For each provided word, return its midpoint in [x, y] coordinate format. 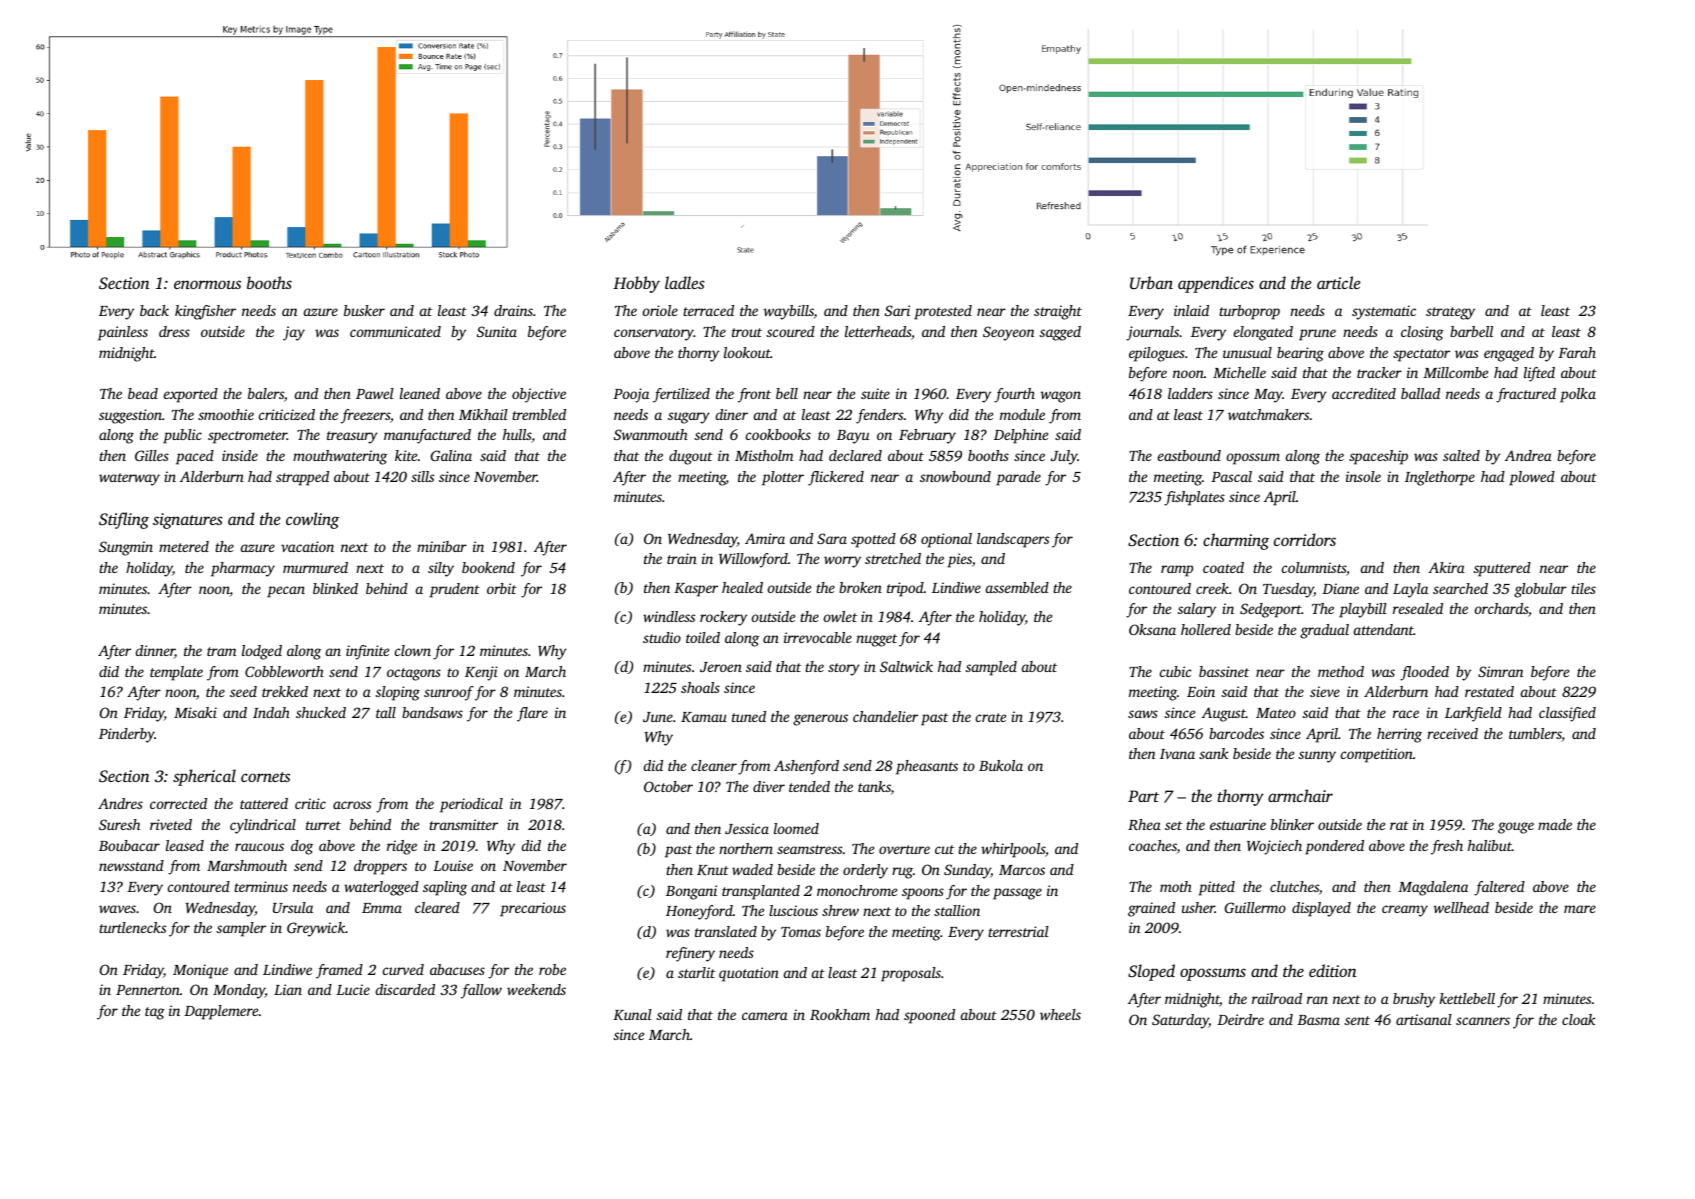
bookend [488, 567]
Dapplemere [221, 1012]
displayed [1321, 909]
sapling [445, 888]
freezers [365, 416]
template [176, 673]
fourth [1014, 395]
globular [1540, 590]
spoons [923, 894]
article [1339, 282]
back [154, 310]
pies [960, 560]
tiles [1583, 588]
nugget [876, 640]
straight [1058, 312]
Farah [1577, 352]
